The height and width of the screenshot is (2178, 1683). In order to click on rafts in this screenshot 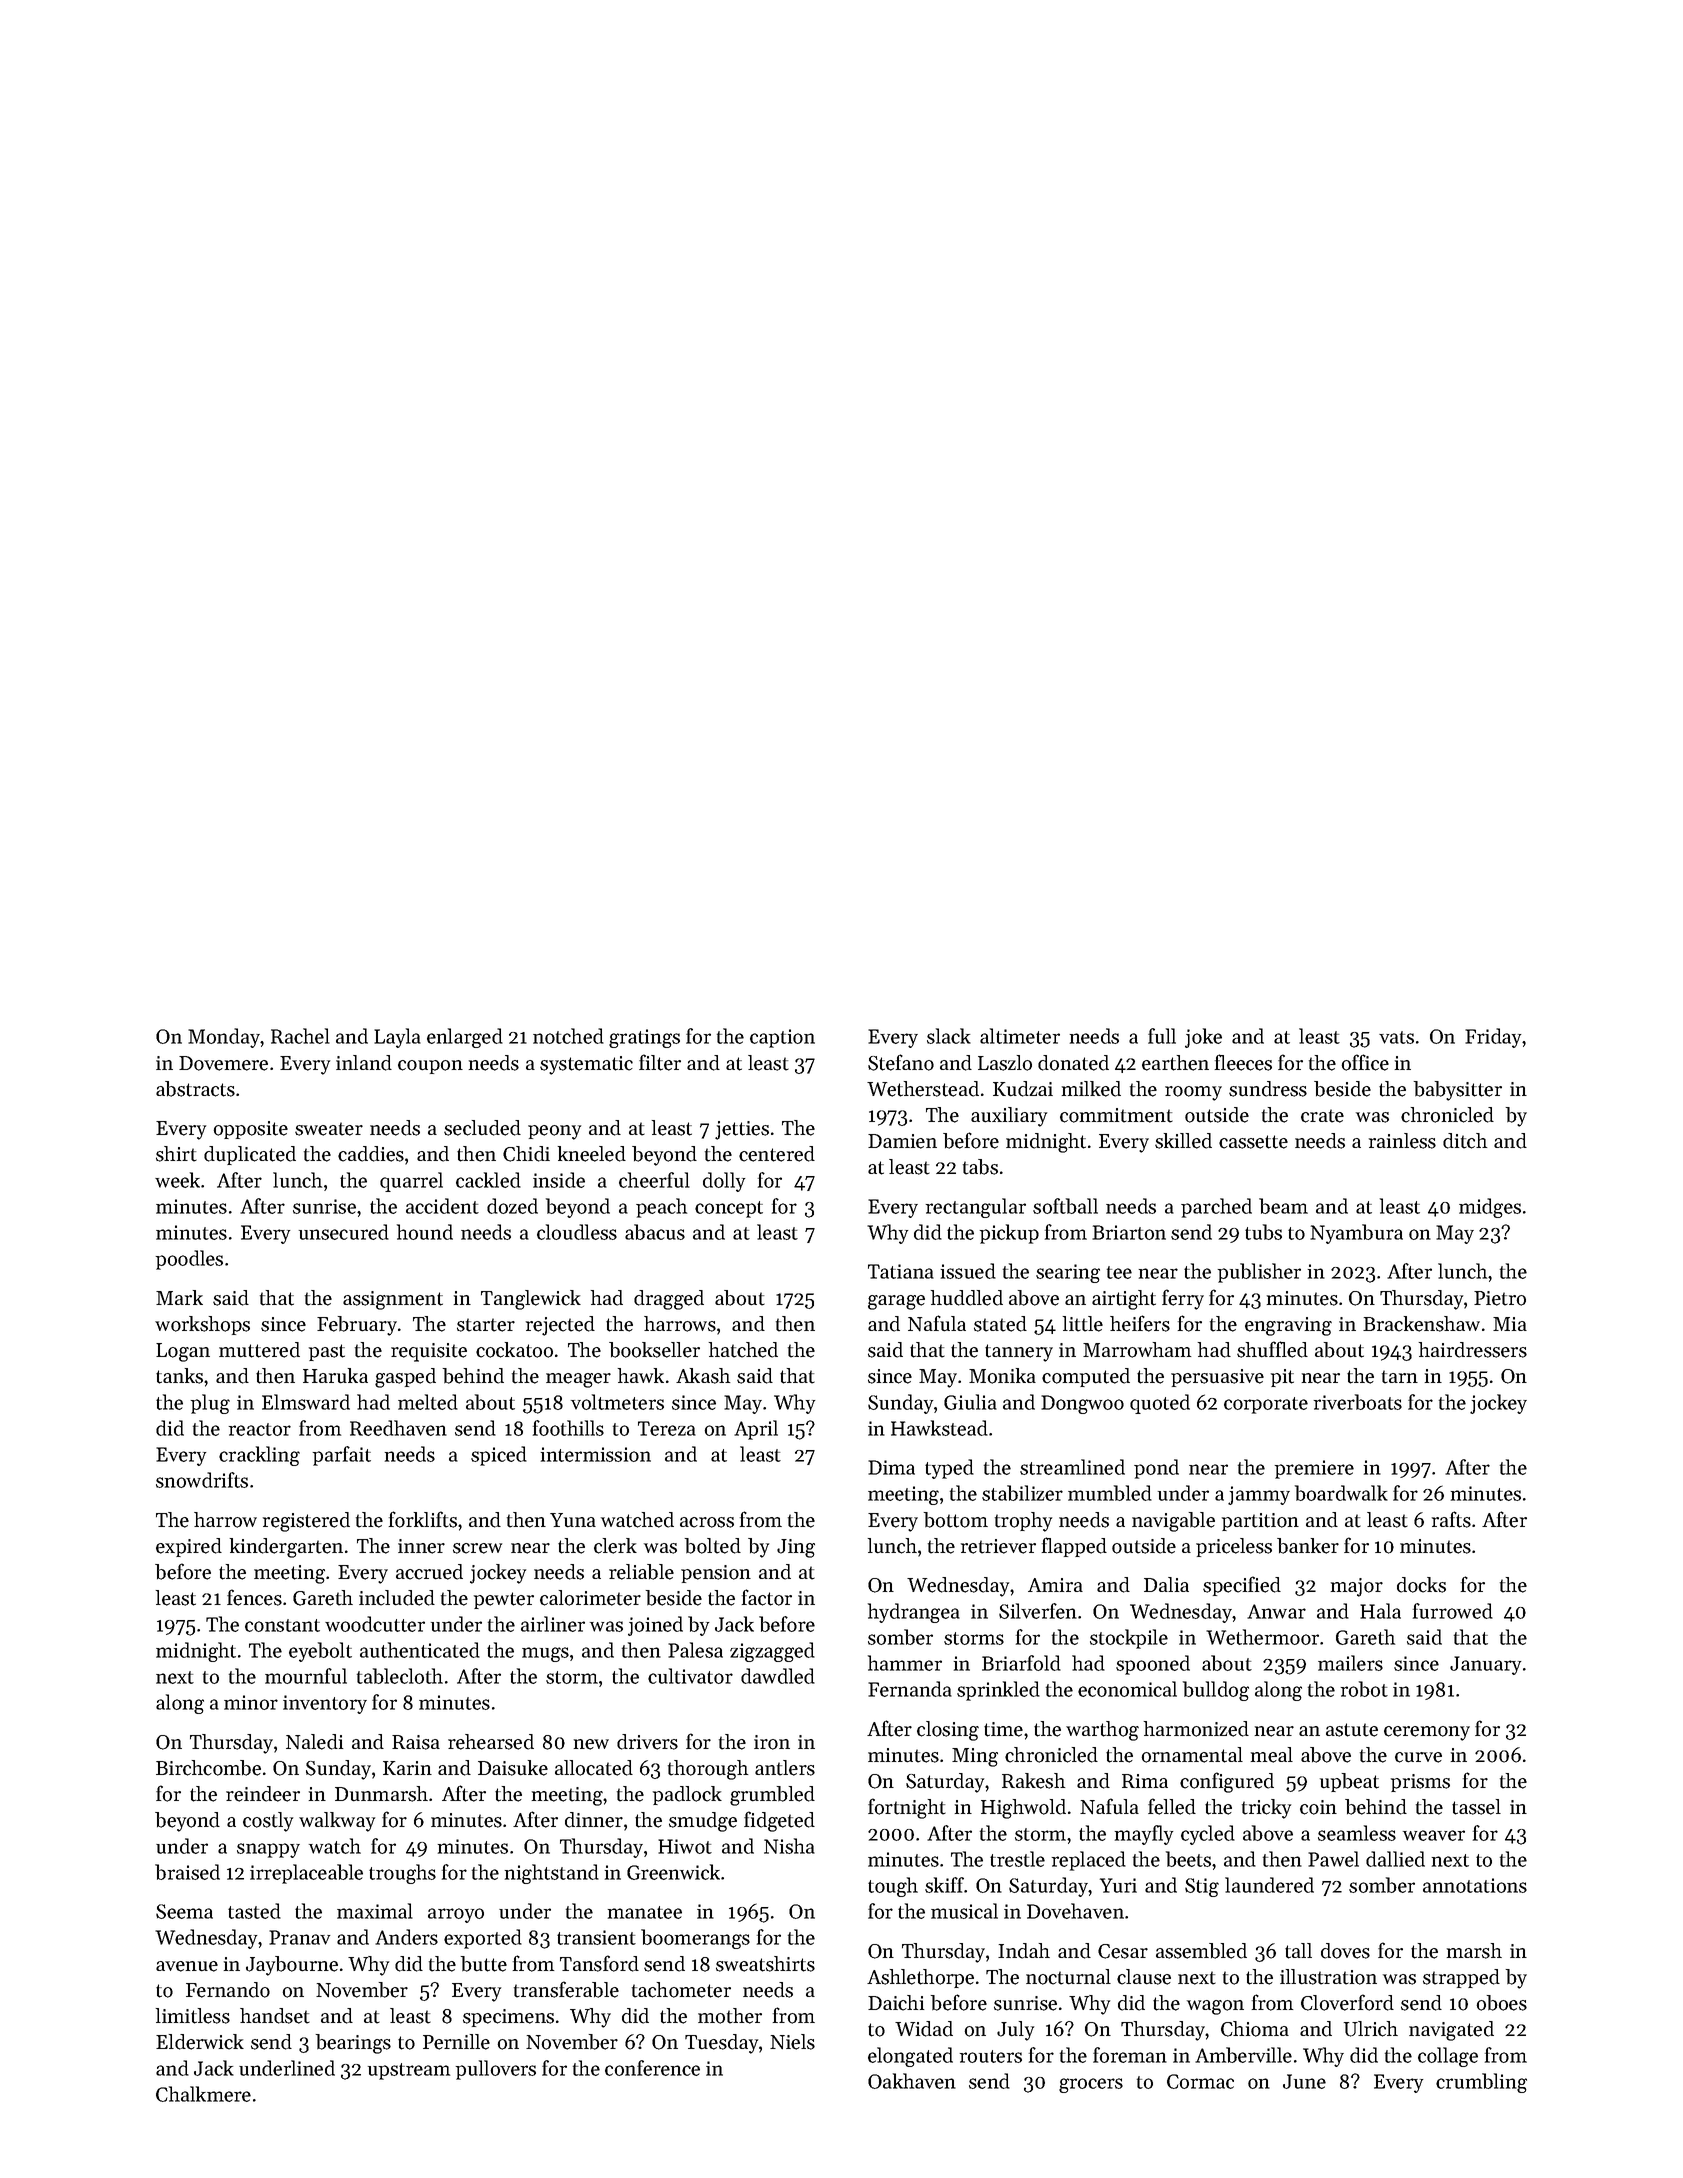, I will do `click(1451, 1519)`.
